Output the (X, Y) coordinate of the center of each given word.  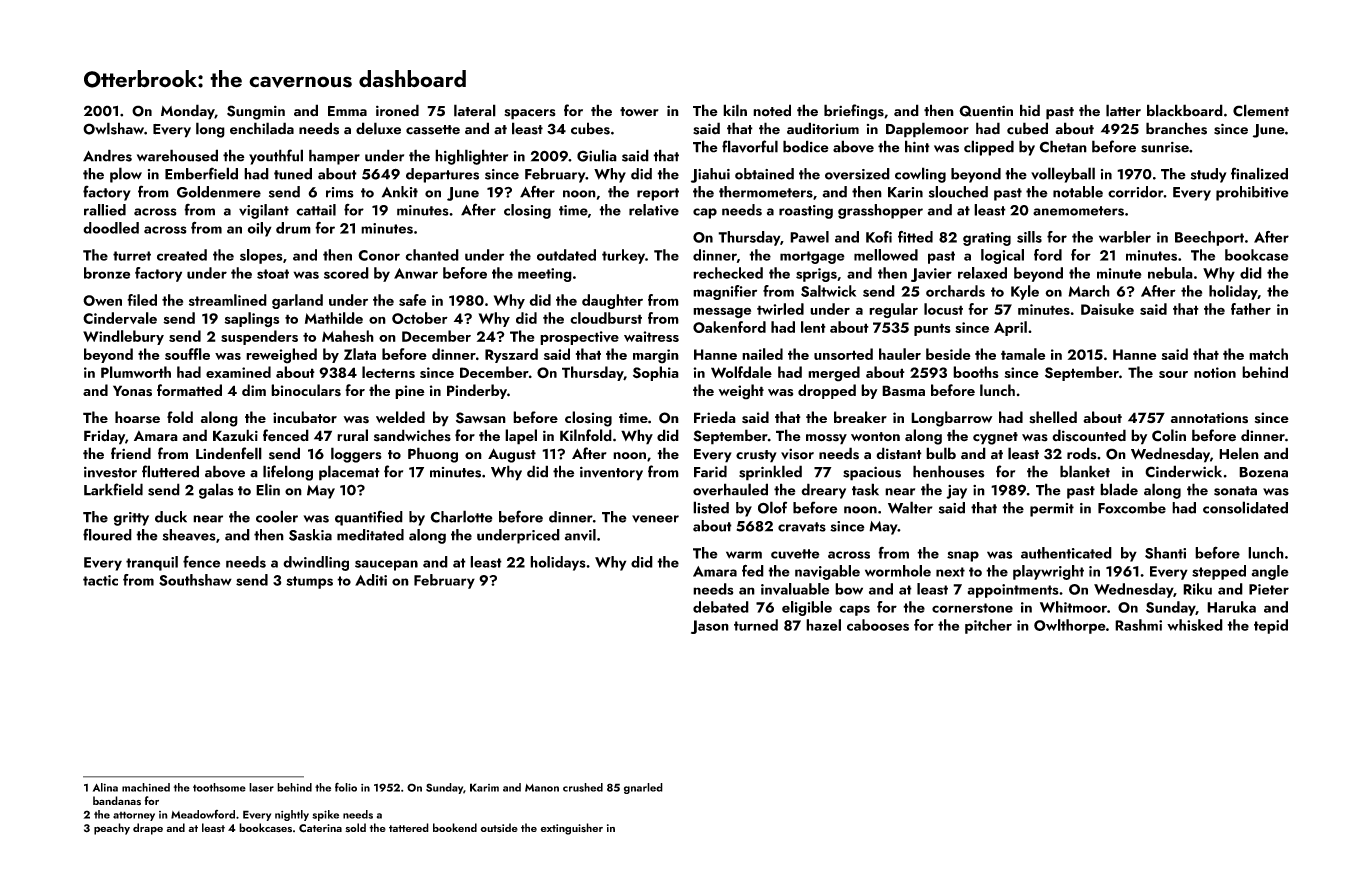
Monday (188, 112)
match (1268, 354)
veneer (655, 519)
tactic (100, 580)
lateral (475, 110)
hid (1030, 110)
